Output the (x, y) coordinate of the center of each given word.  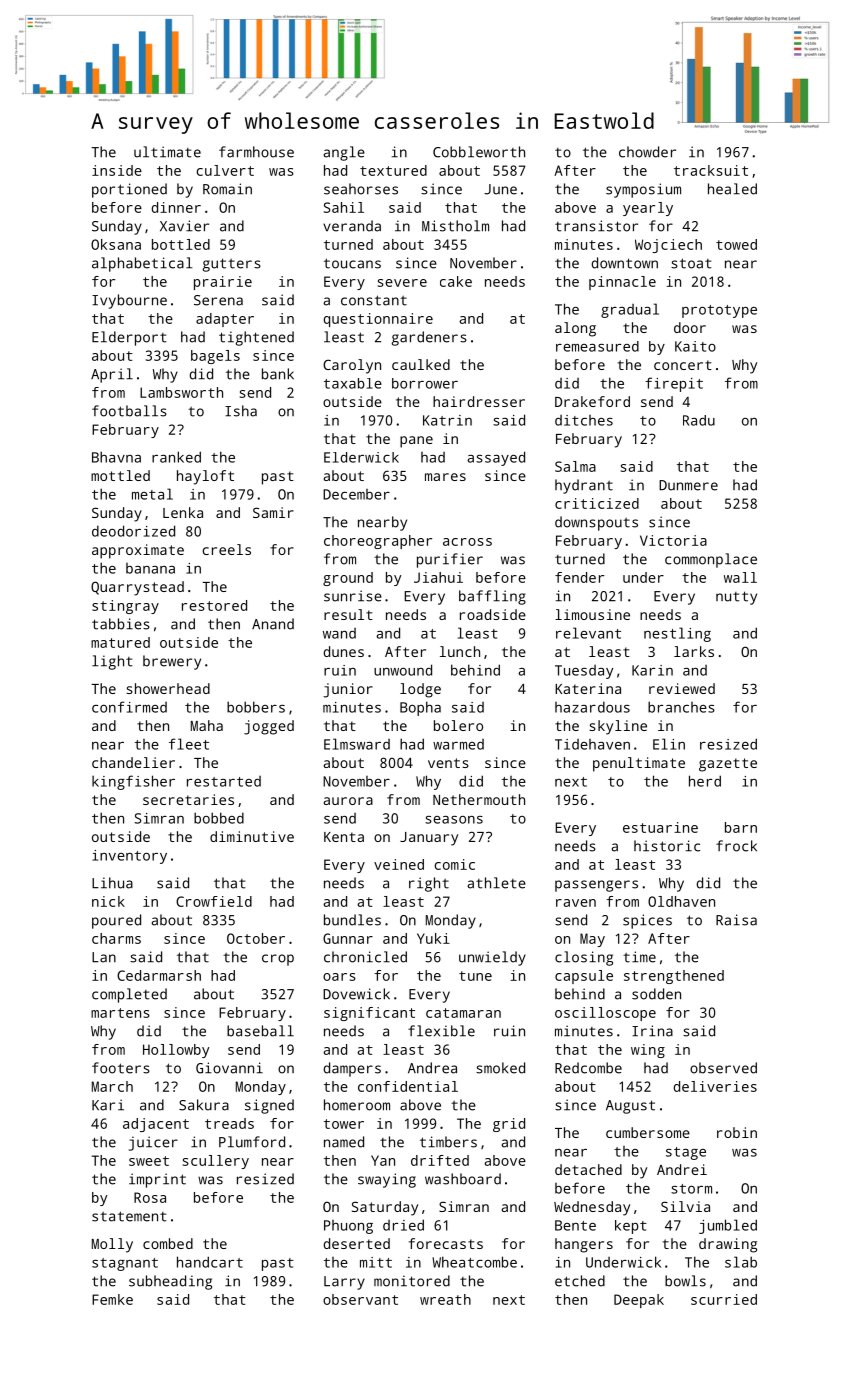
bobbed (219, 818)
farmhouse (256, 152)
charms (116, 938)
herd (705, 781)
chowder (647, 152)
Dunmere (688, 485)
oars (339, 977)
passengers (596, 886)
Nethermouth (479, 799)
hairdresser (479, 401)
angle (344, 153)
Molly (112, 1245)
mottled (120, 475)
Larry (344, 1283)
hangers (584, 1245)
